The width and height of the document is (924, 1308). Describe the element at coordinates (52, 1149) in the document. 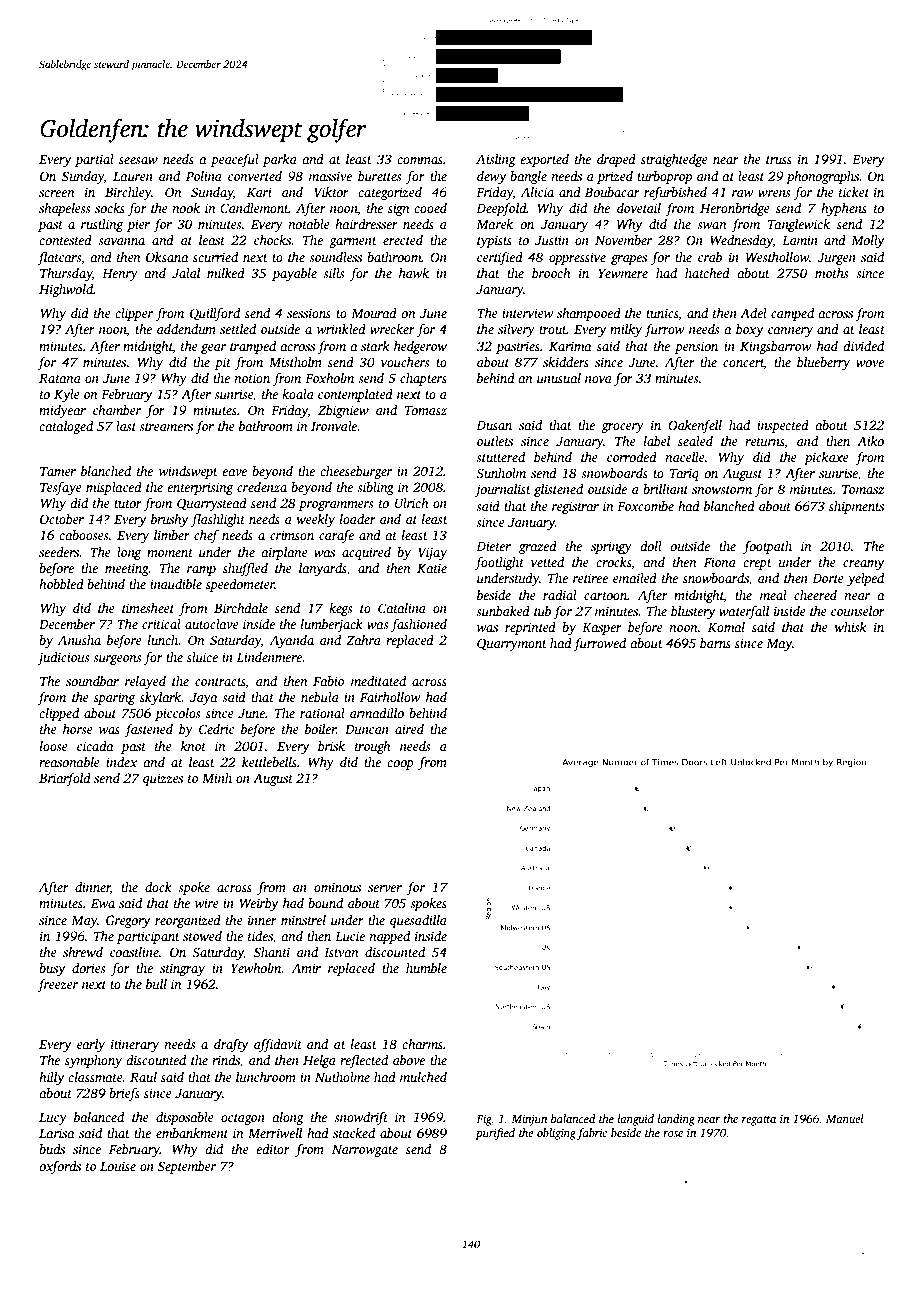

I see `buds` at that location.
